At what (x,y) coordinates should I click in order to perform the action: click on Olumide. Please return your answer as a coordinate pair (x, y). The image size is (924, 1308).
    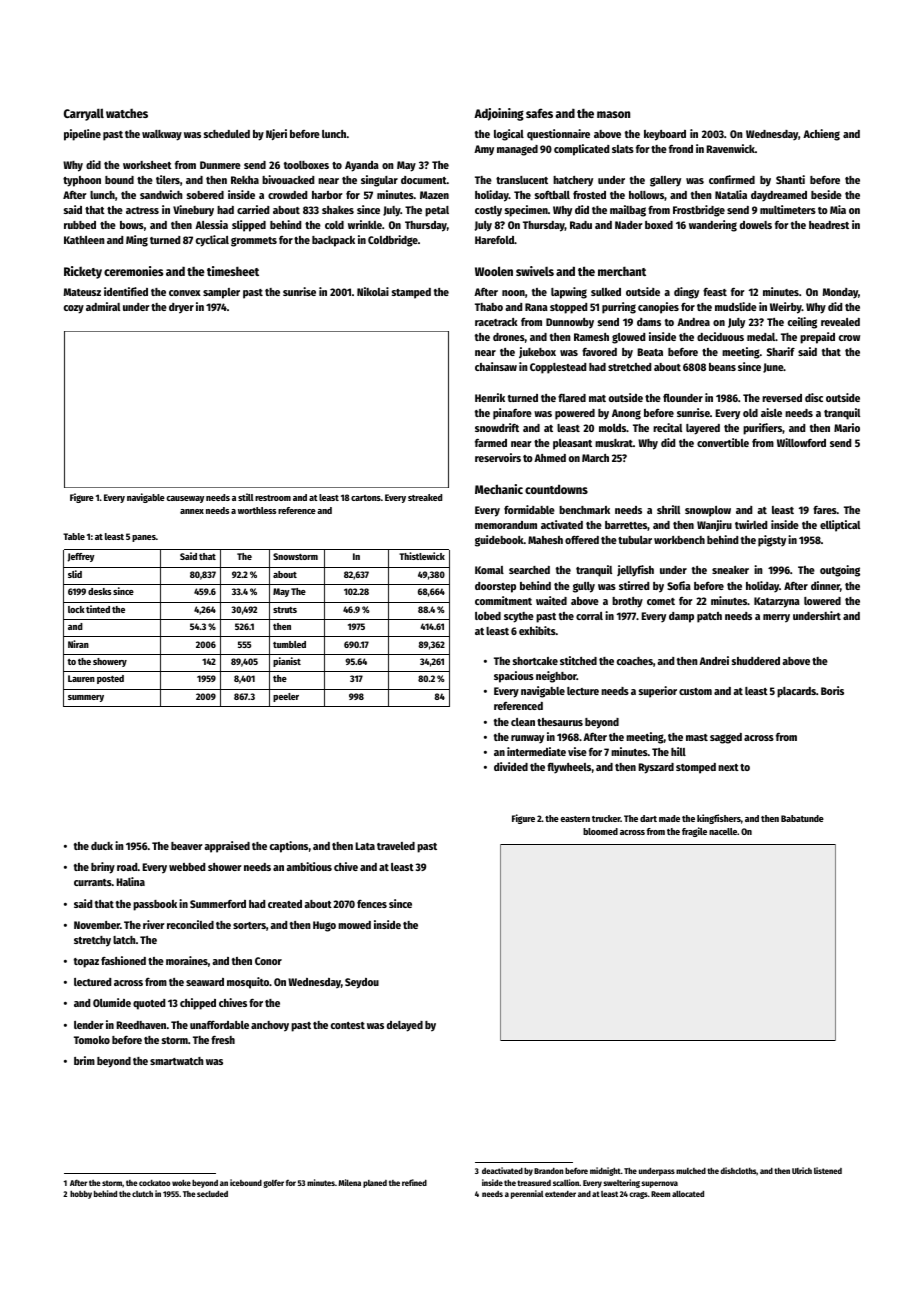
    Looking at the image, I should click on (112, 1002).
